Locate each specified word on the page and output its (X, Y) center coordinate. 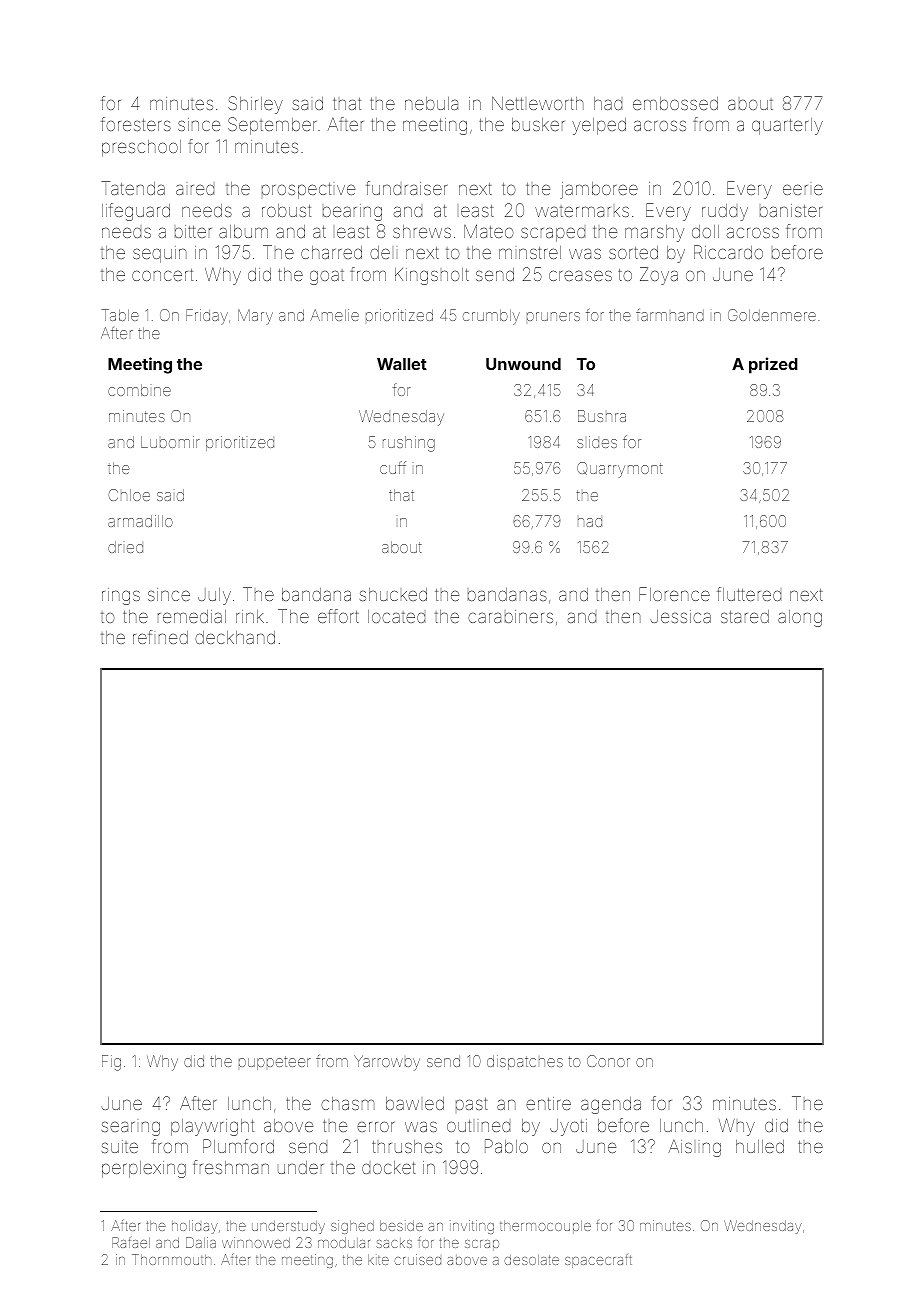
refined (160, 637)
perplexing (144, 1169)
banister (791, 210)
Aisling (695, 1148)
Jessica (680, 616)
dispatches (525, 1062)
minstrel (530, 252)
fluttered (749, 594)
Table (120, 315)
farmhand (670, 315)
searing (131, 1128)
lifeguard (136, 212)
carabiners (510, 616)
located (396, 616)
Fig (111, 1063)
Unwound (523, 364)
